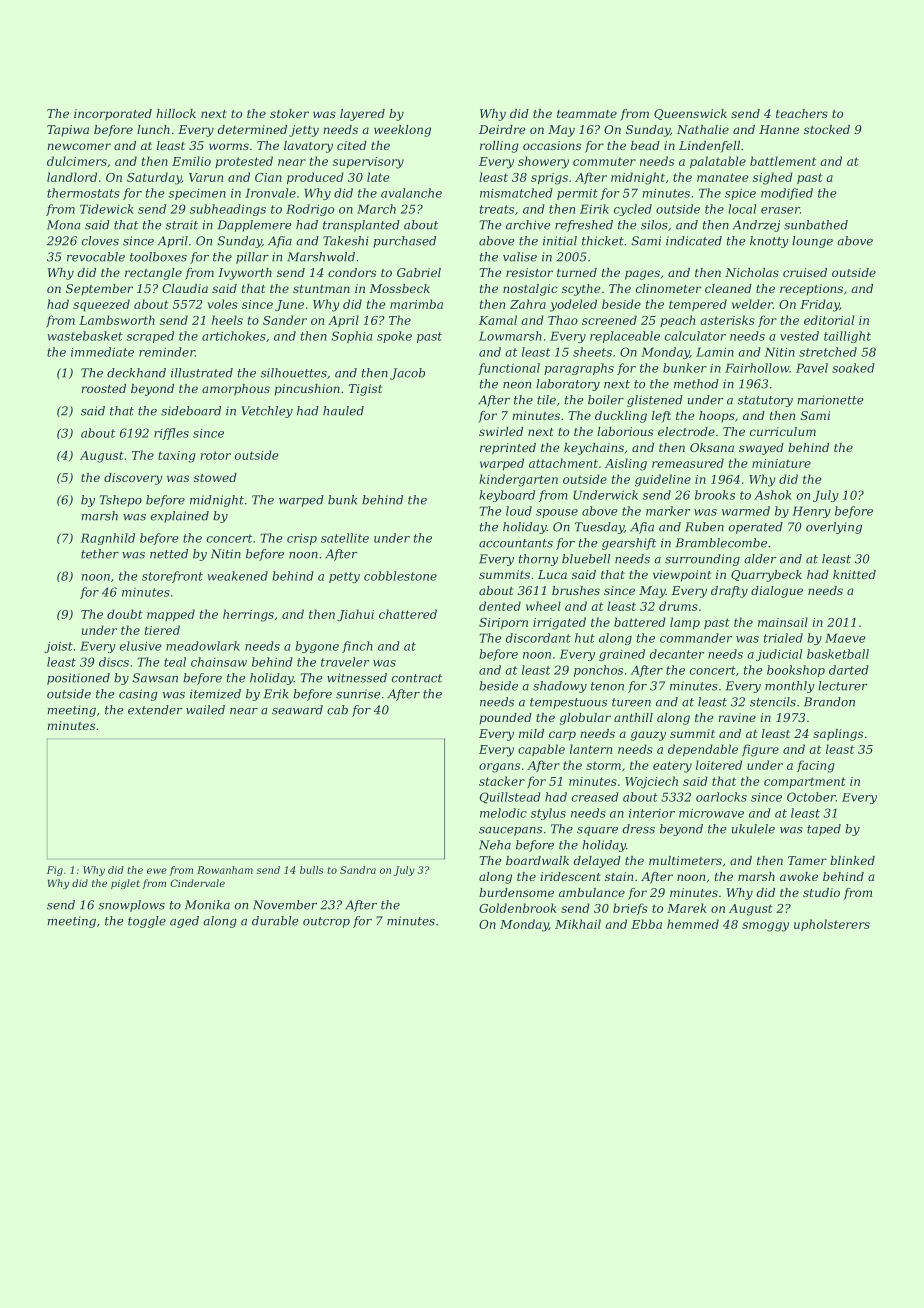 Image resolution: width=924 pixels, height=1308 pixels. I want to click on Claudia, so click(185, 288).
